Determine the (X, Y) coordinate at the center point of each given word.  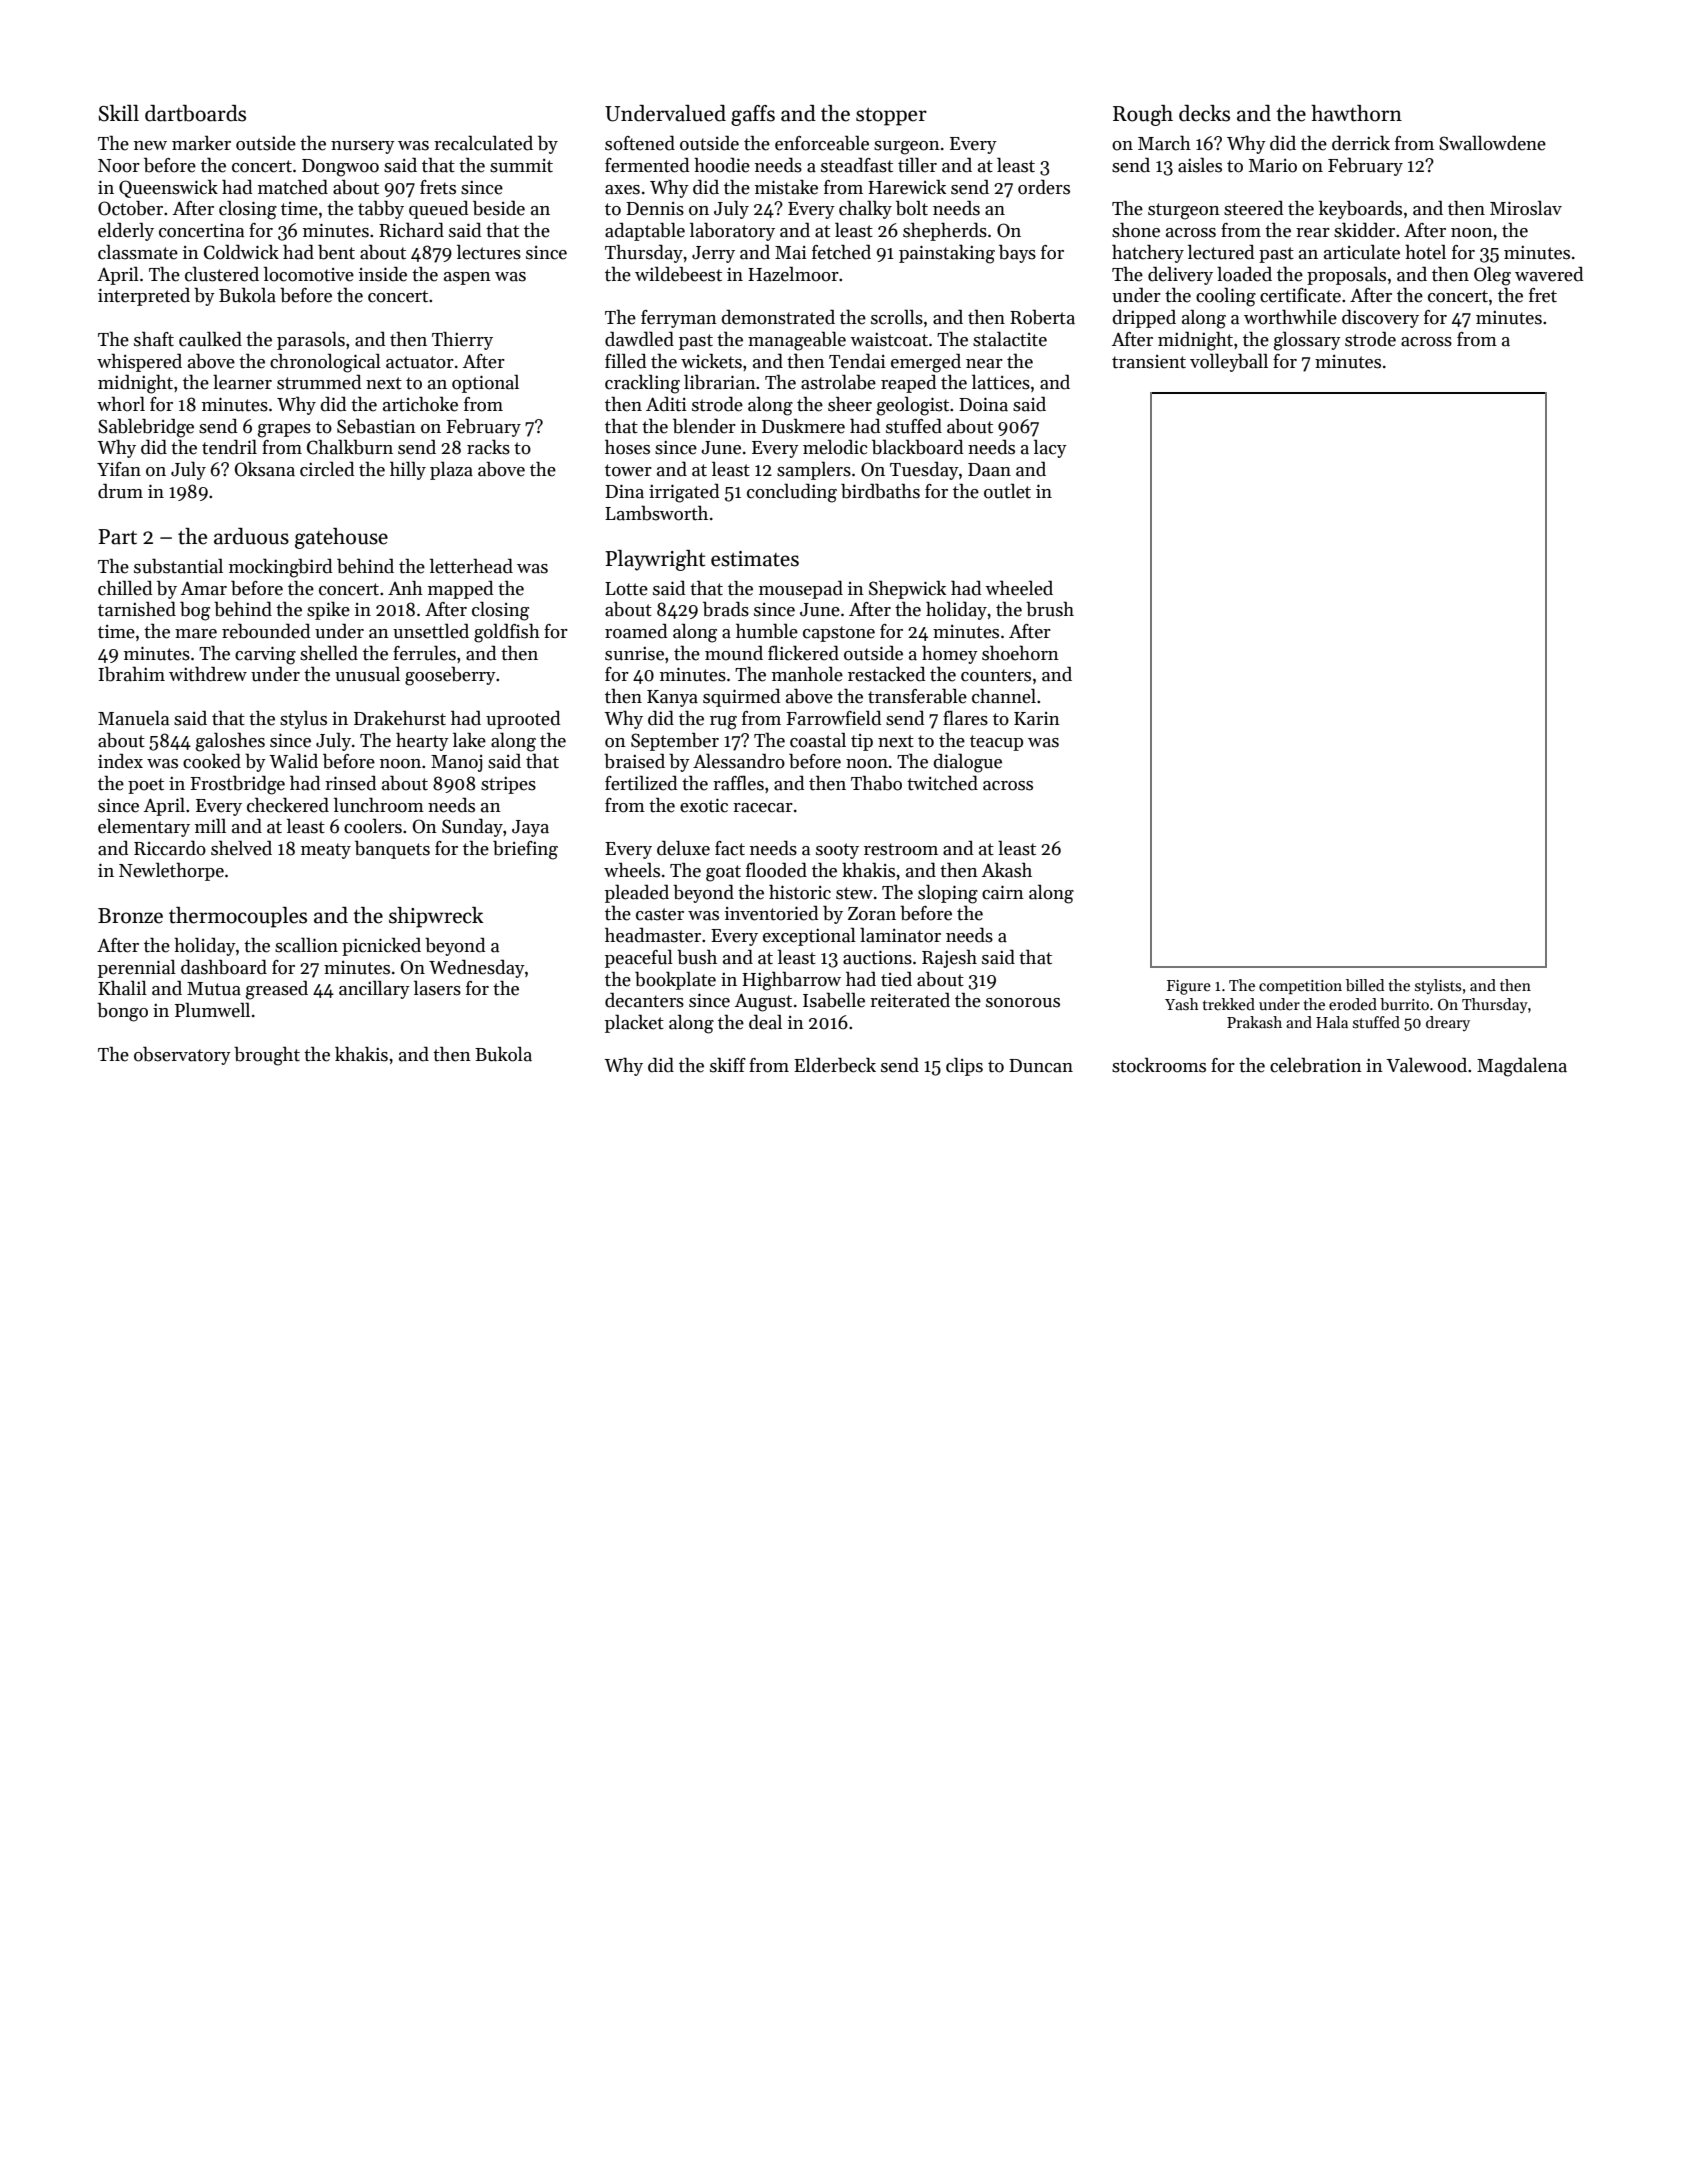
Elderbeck (835, 1065)
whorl (121, 404)
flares (965, 718)
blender (704, 426)
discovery (1380, 318)
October (130, 208)
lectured (1221, 252)
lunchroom (379, 805)
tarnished (137, 609)
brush (1050, 609)
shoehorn (1020, 653)
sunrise (634, 654)
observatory (182, 1055)
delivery (1180, 275)
